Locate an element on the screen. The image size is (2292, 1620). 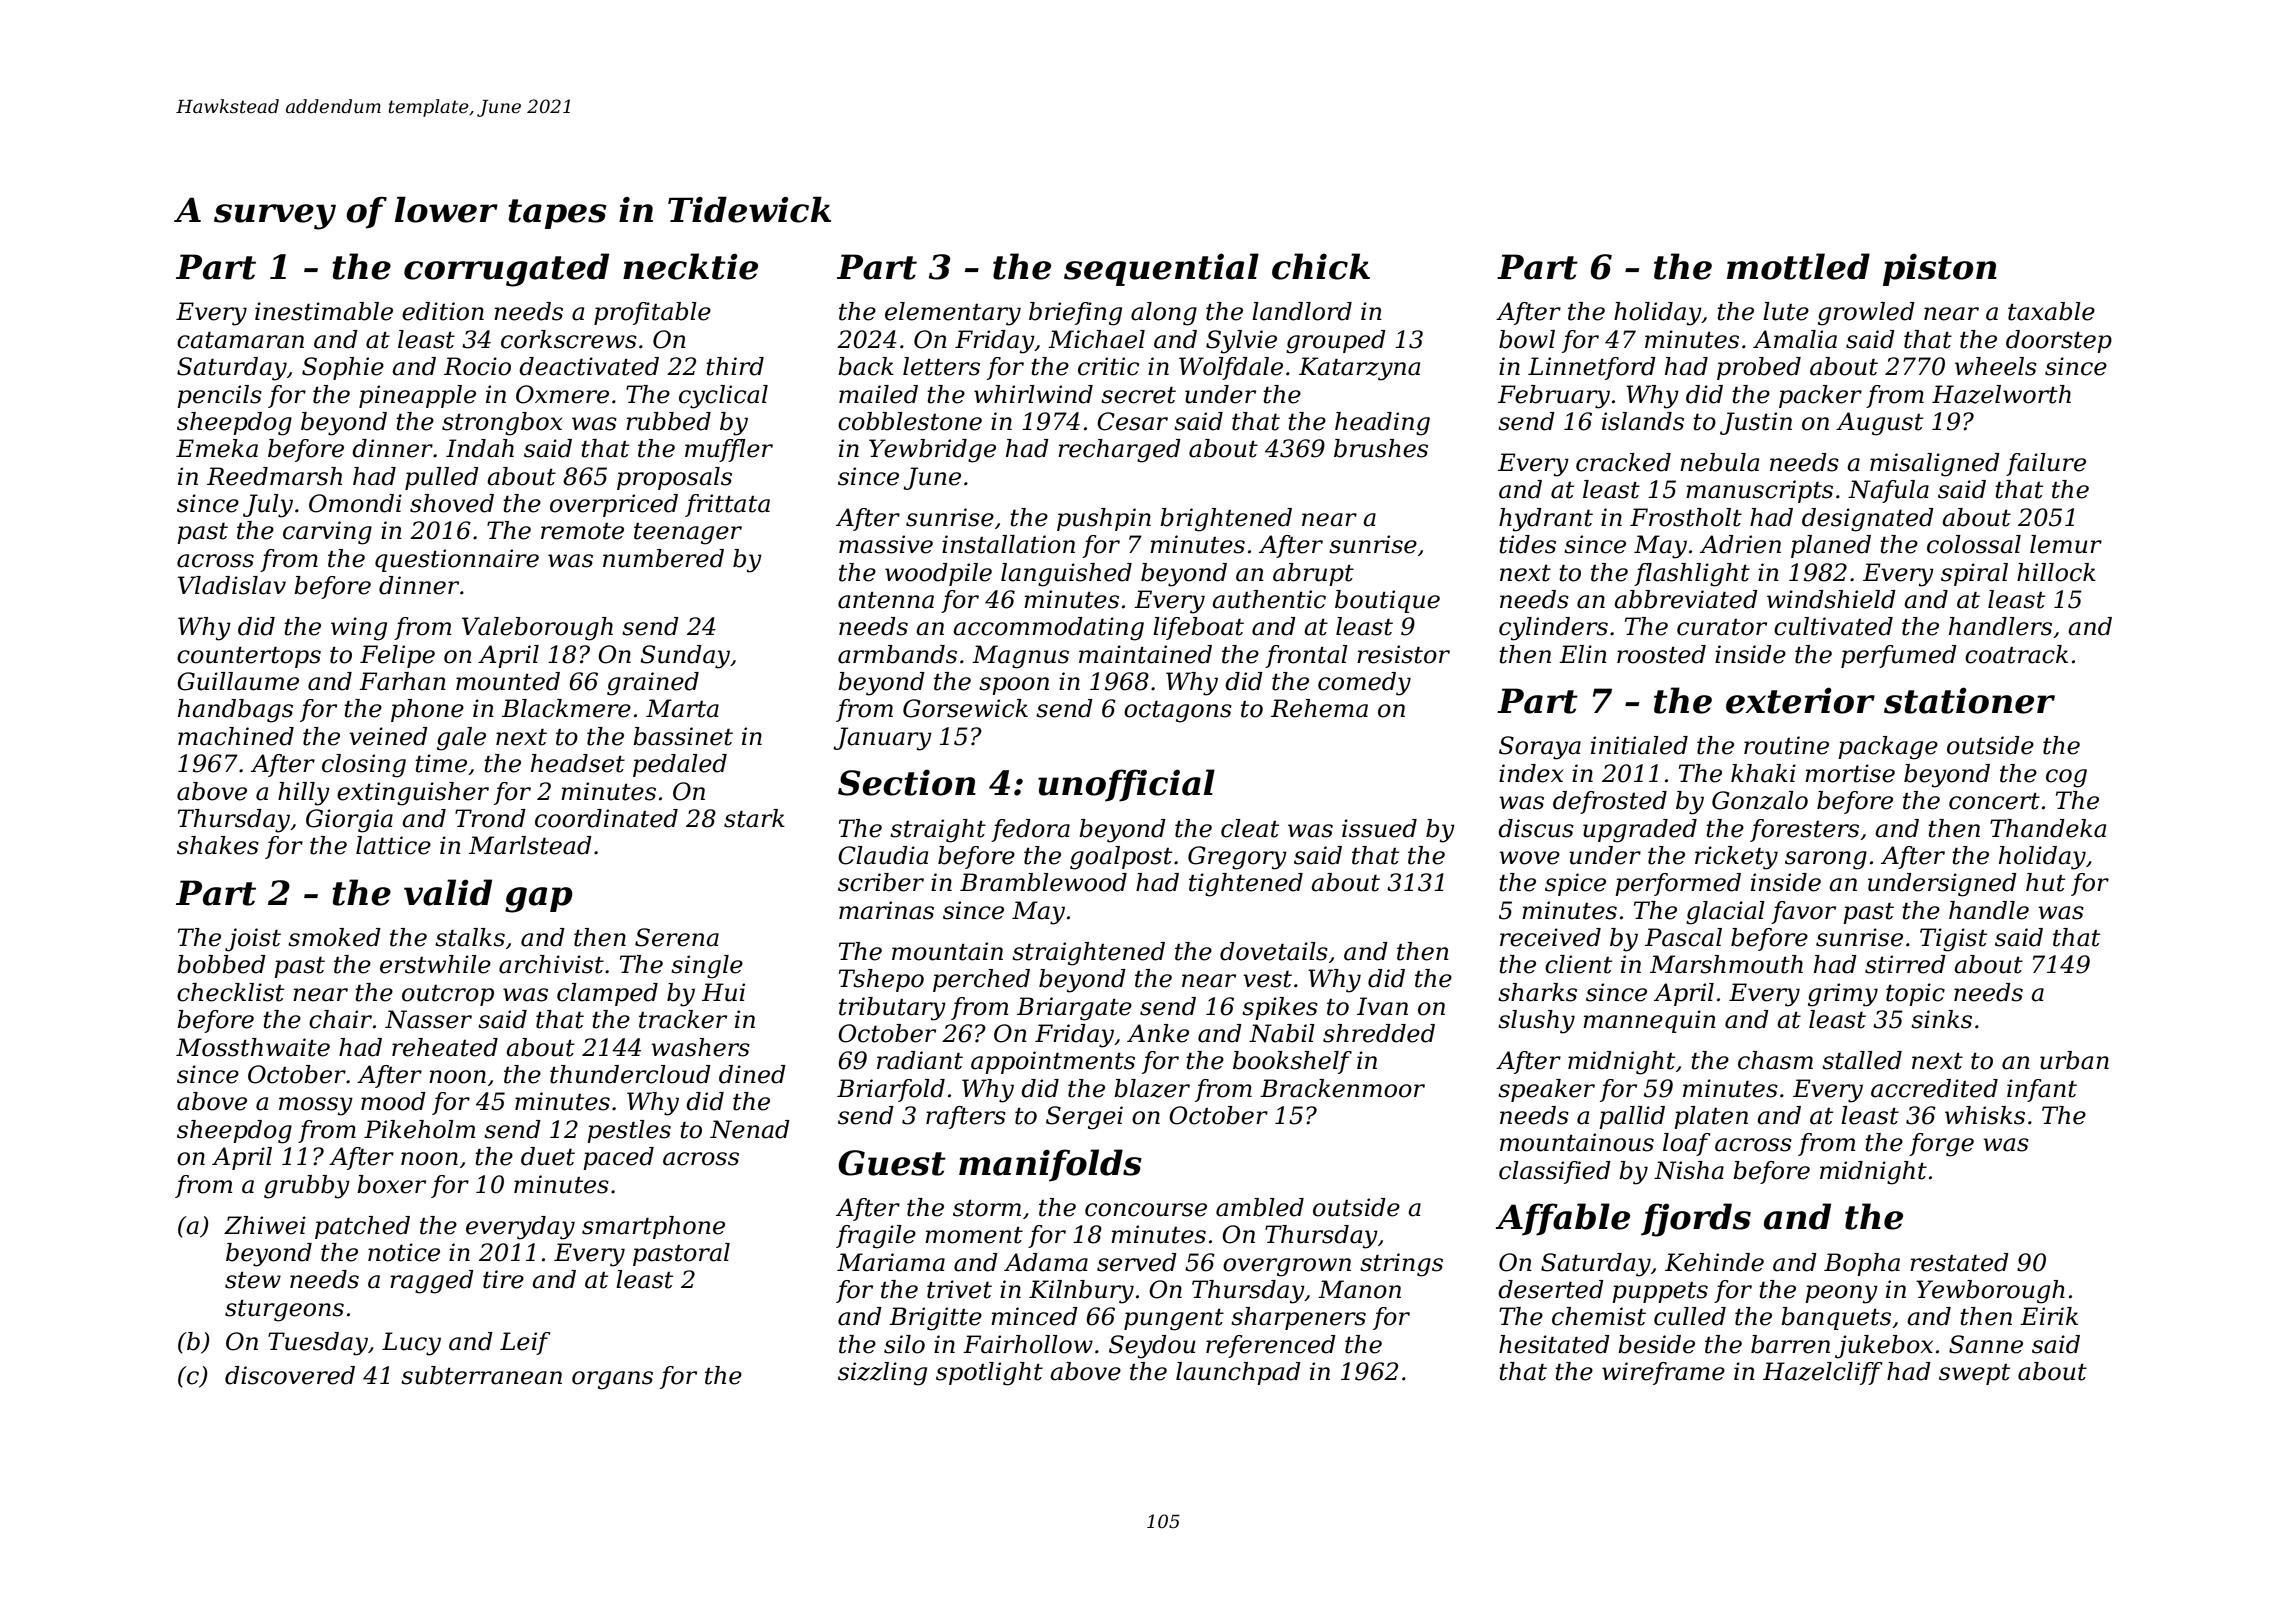
Blackmere is located at coordinates (566, 708).
